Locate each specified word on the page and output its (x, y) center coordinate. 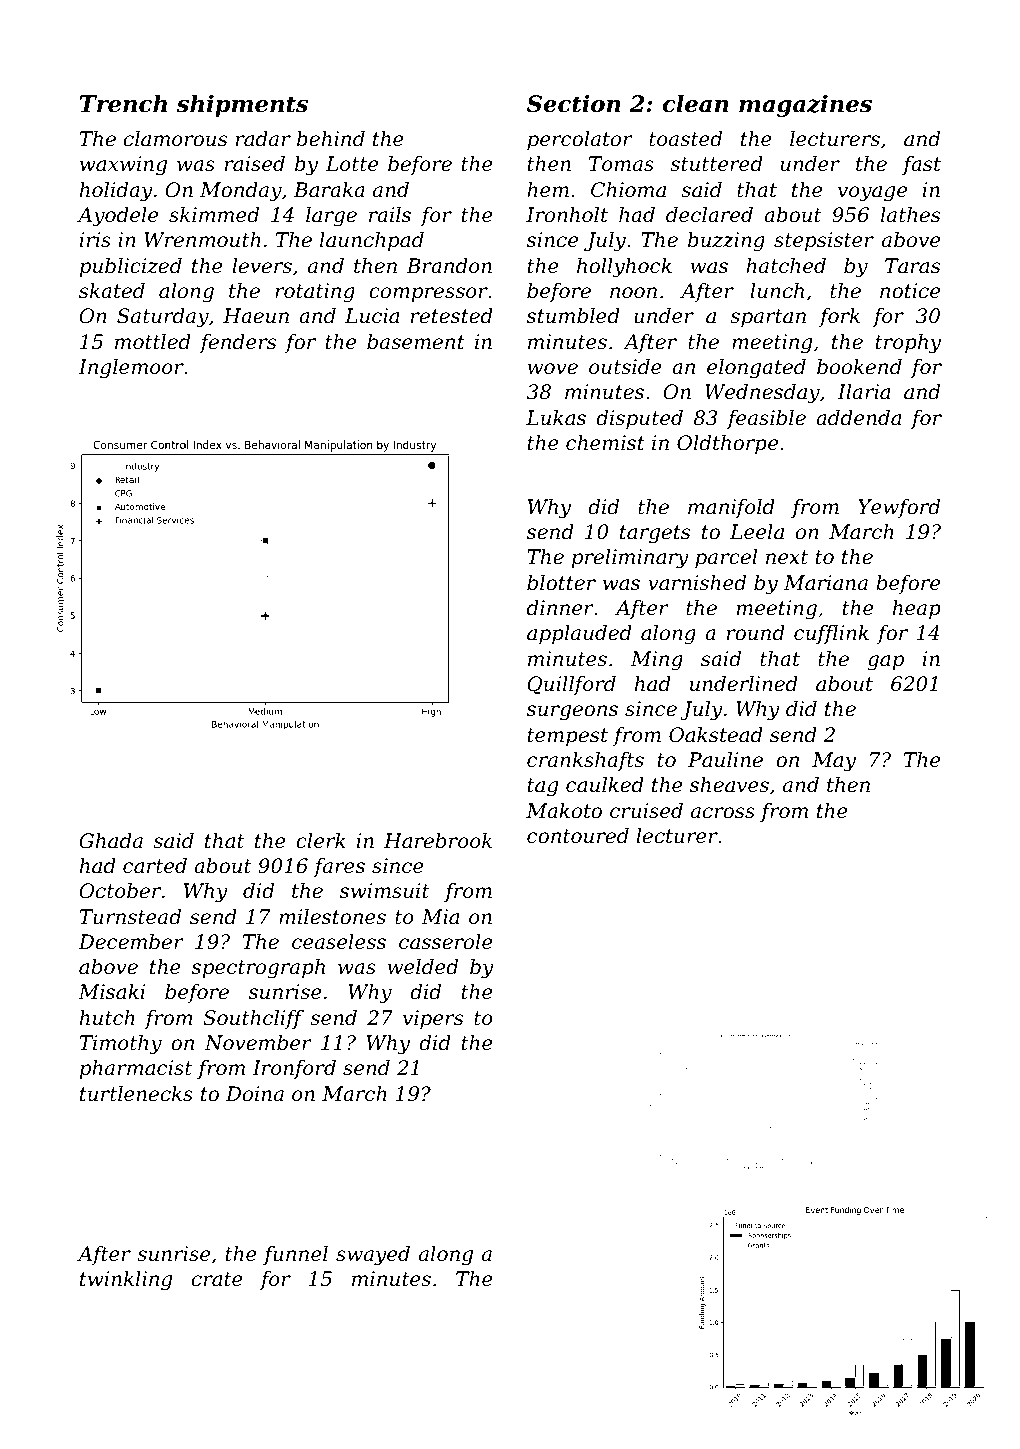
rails (390, 215)
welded (423, 967)
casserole (446, 942)
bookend (859, 367)
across (723, 813)
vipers (433, 1019)
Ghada (111, 841)
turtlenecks (136, 1094)
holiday (116, 192)
